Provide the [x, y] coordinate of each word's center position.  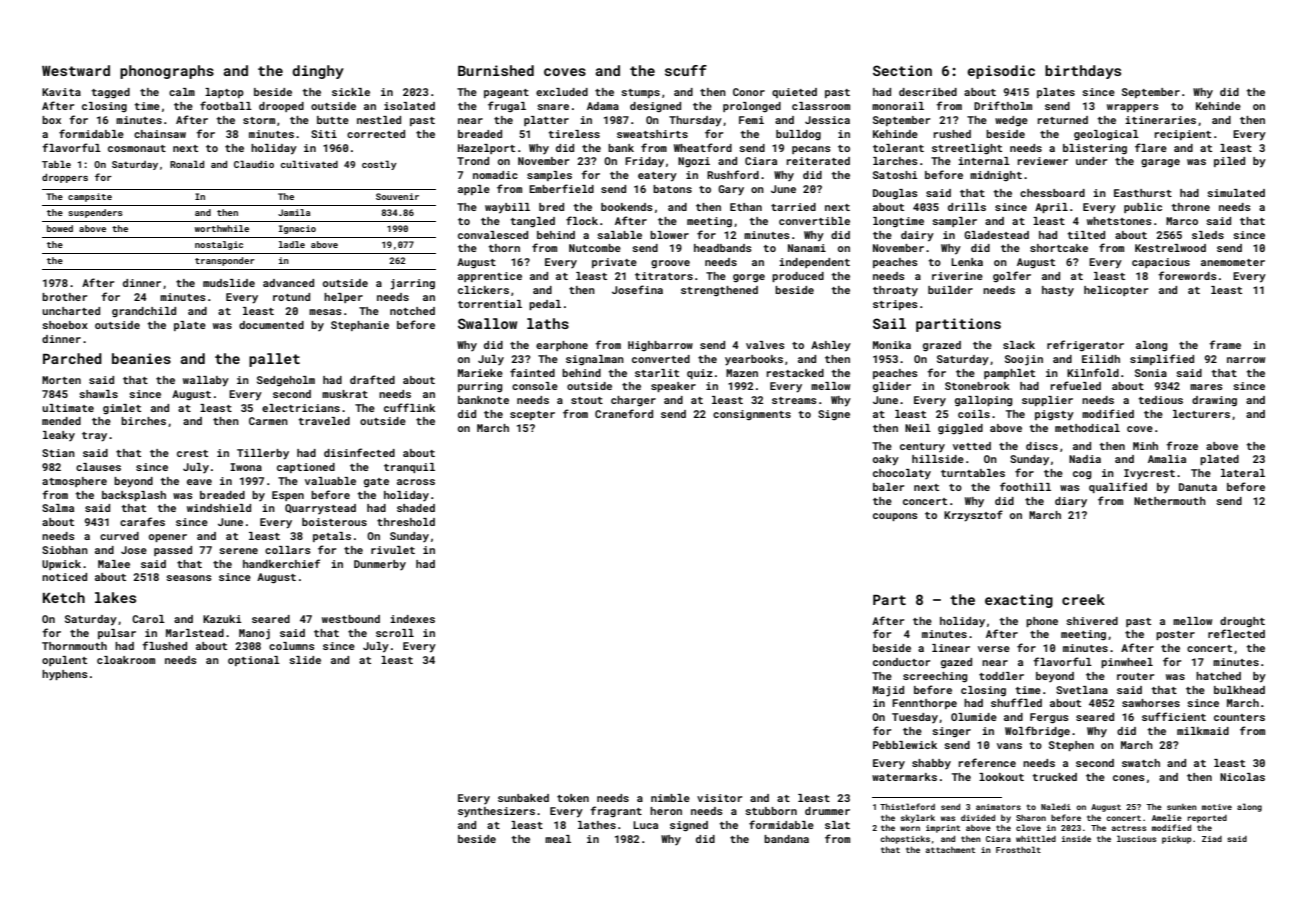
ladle [292, 244]
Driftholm [1003, 105]
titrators [664, 276]
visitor [719, 798]
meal [558, 839]
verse [994, 649]
